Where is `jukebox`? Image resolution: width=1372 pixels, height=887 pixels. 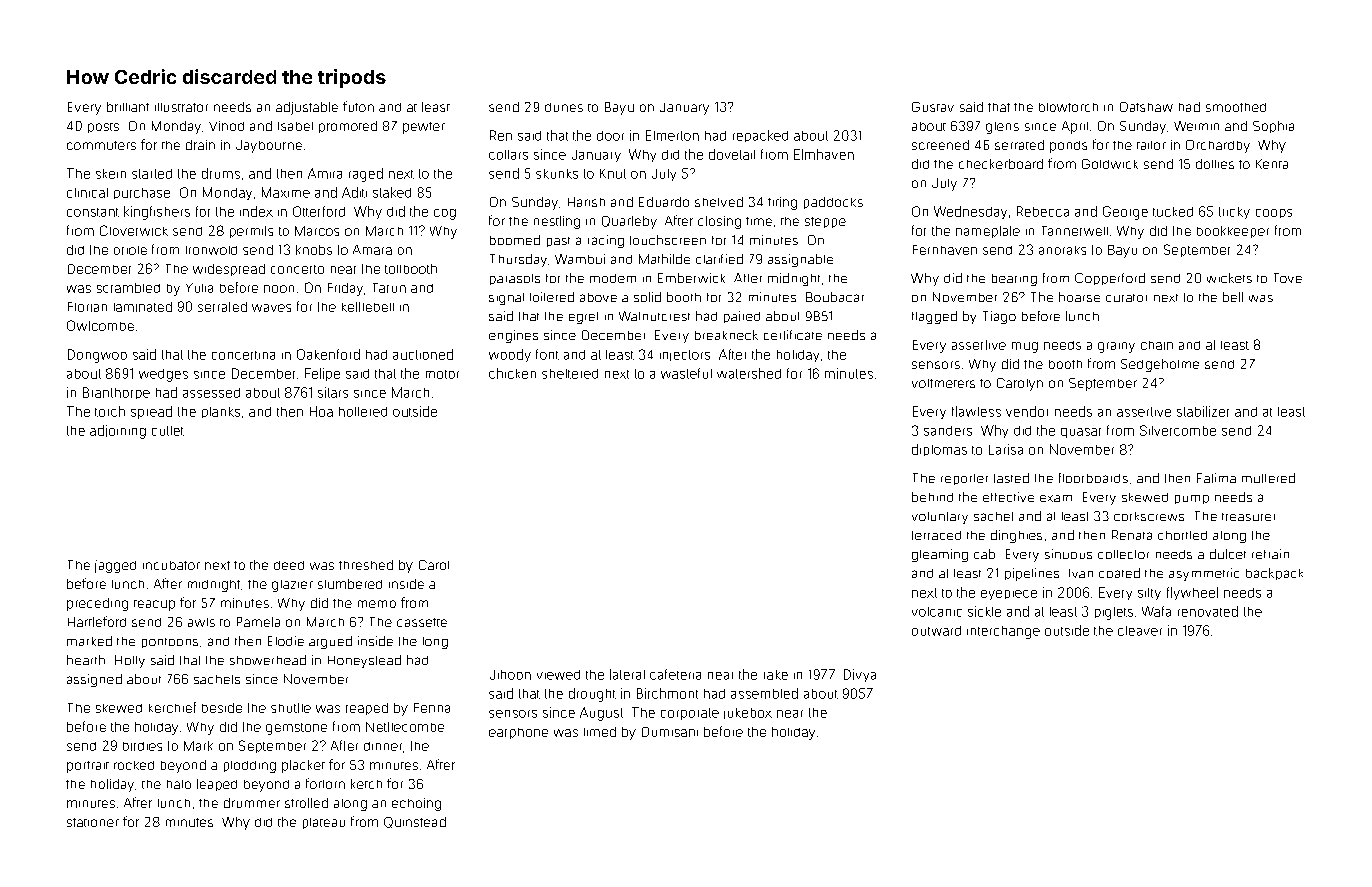
jukebox is located at coordinates (748, 713).
